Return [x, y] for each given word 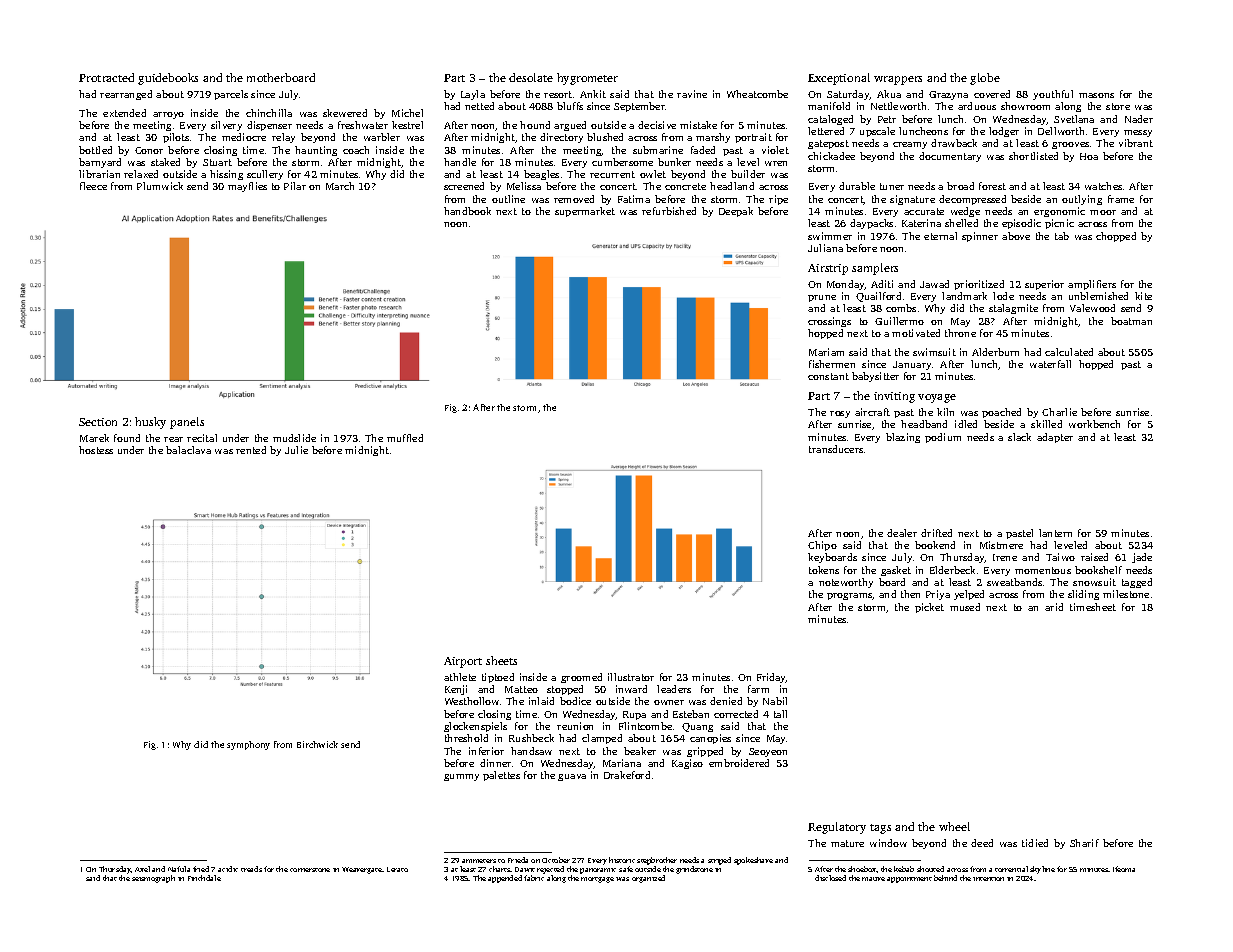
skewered [345, 113]
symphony [248, 745]
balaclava [188, 450]
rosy [840, 414]
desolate [531, 77]
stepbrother [657, 861]
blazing [903, 438]
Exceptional [839, 79]
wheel [954, 826]
